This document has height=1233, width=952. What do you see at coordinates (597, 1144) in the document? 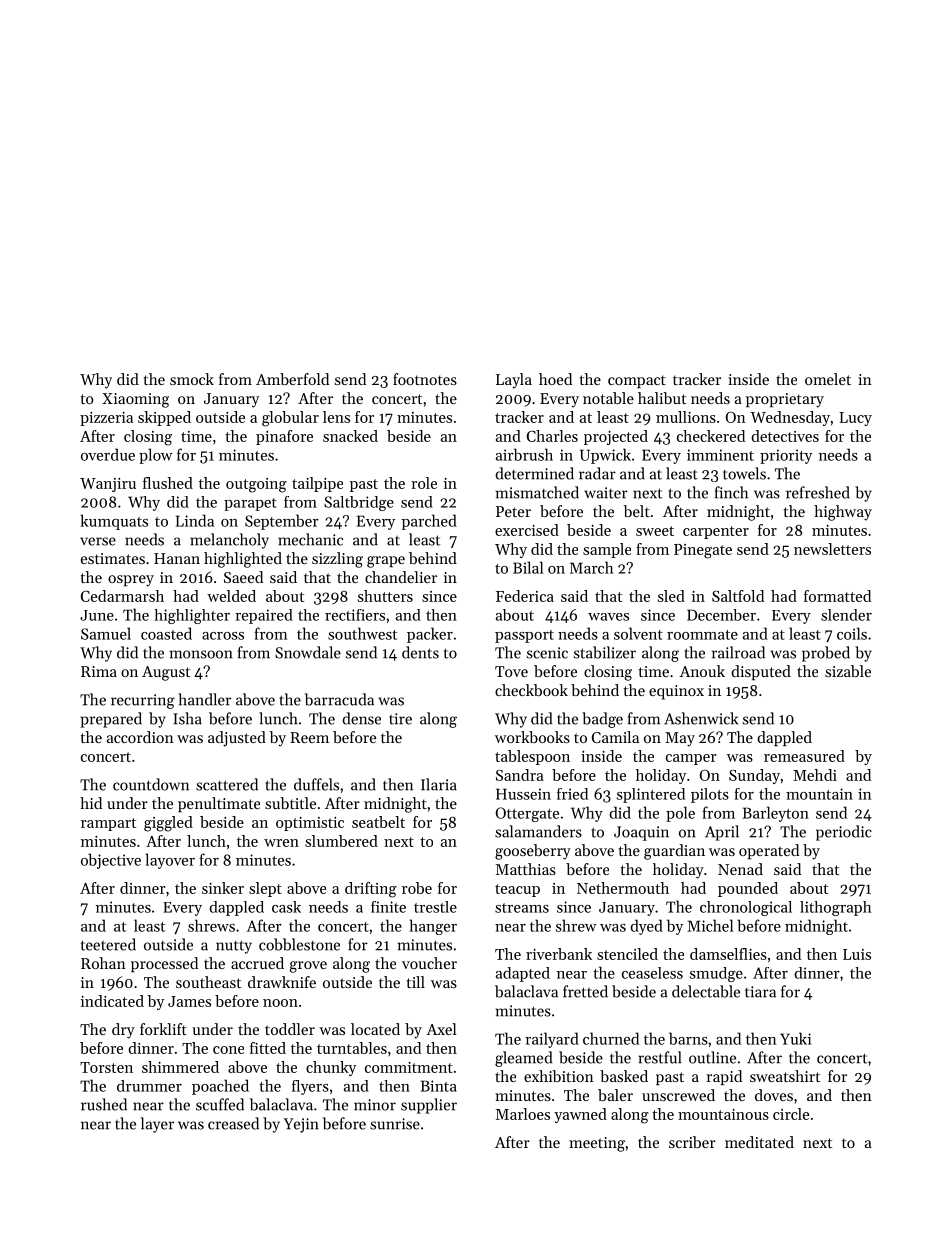
I see `meeting` at bounding box center [597, 1144].
